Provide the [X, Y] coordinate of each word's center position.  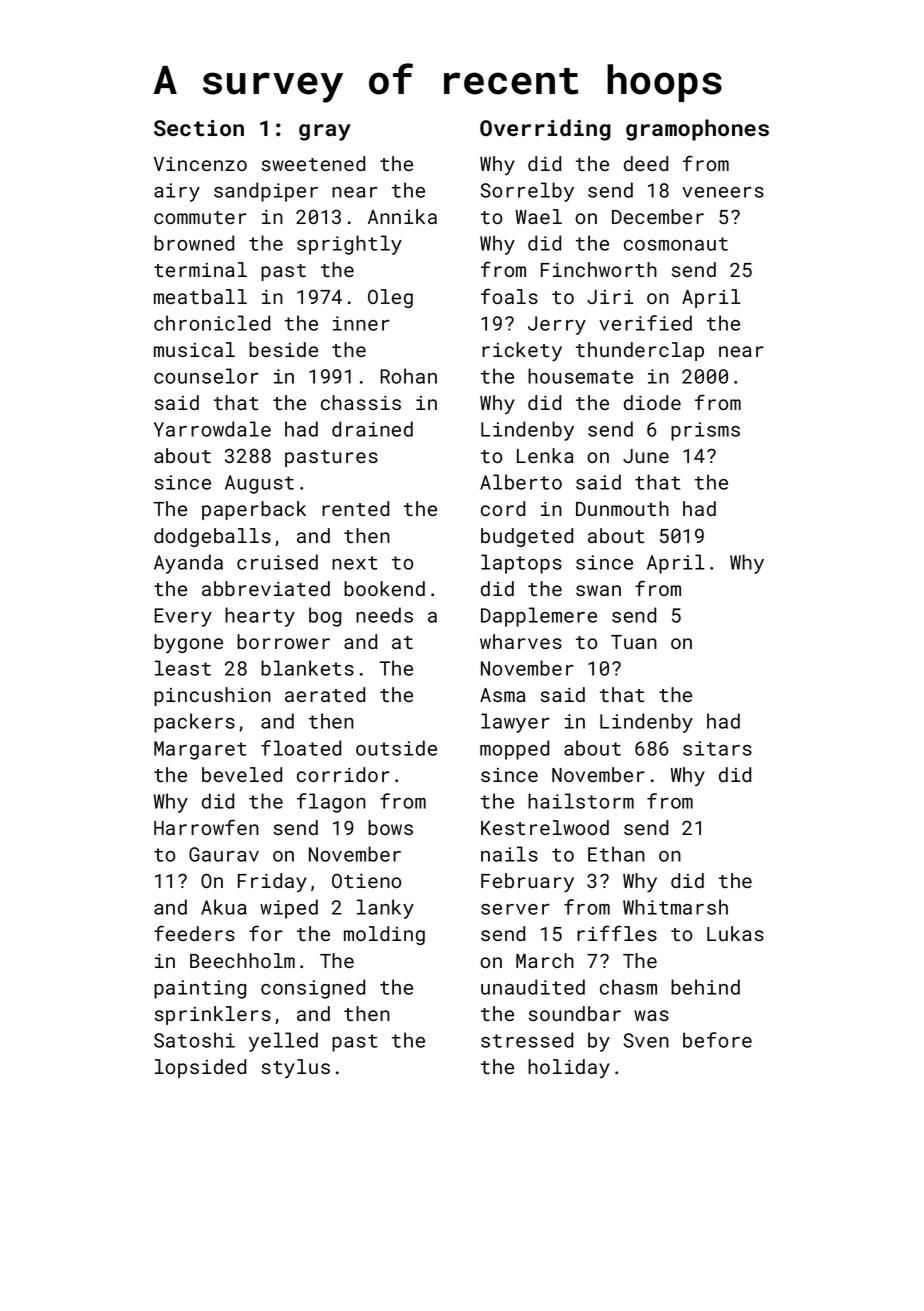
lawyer [515, 723]
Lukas [735, 933]
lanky [385, 909]
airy [177, 192]
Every [183, 617]
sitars [717, 748]
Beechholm [242, 960]
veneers [723, 192]
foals [509, 296]
